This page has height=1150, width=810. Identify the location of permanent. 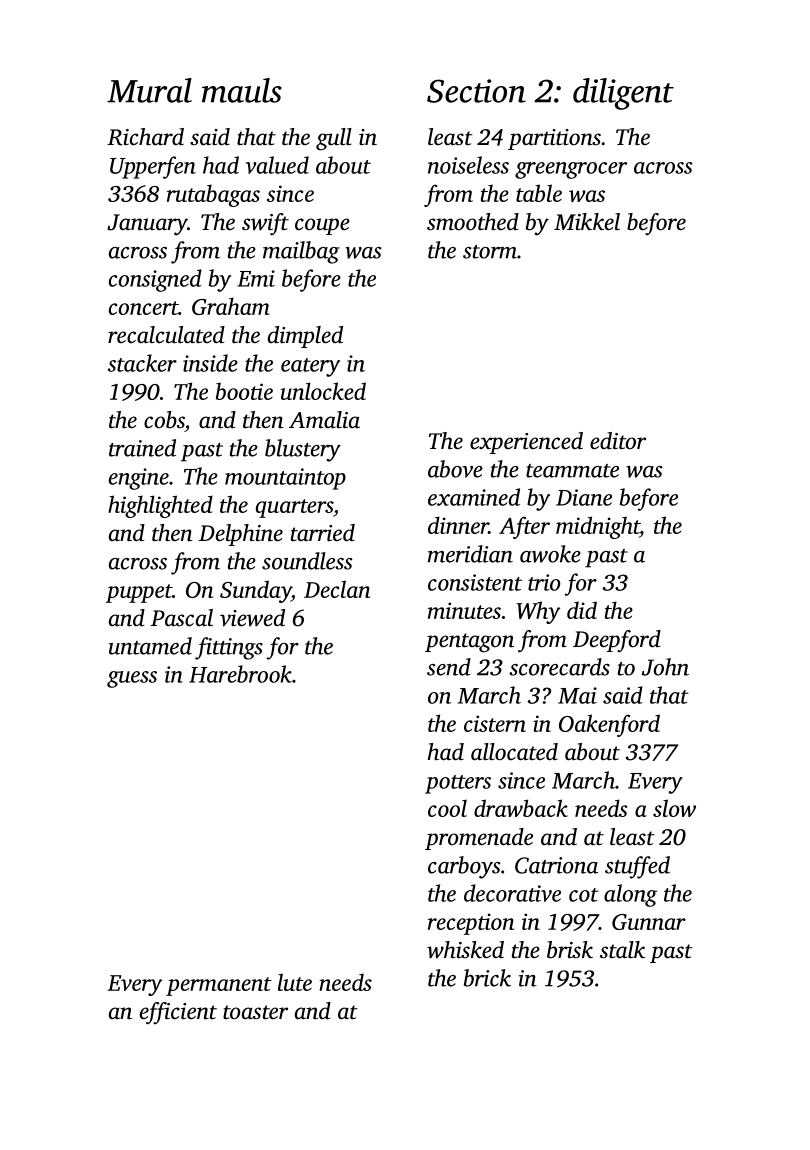
(219, 986).
